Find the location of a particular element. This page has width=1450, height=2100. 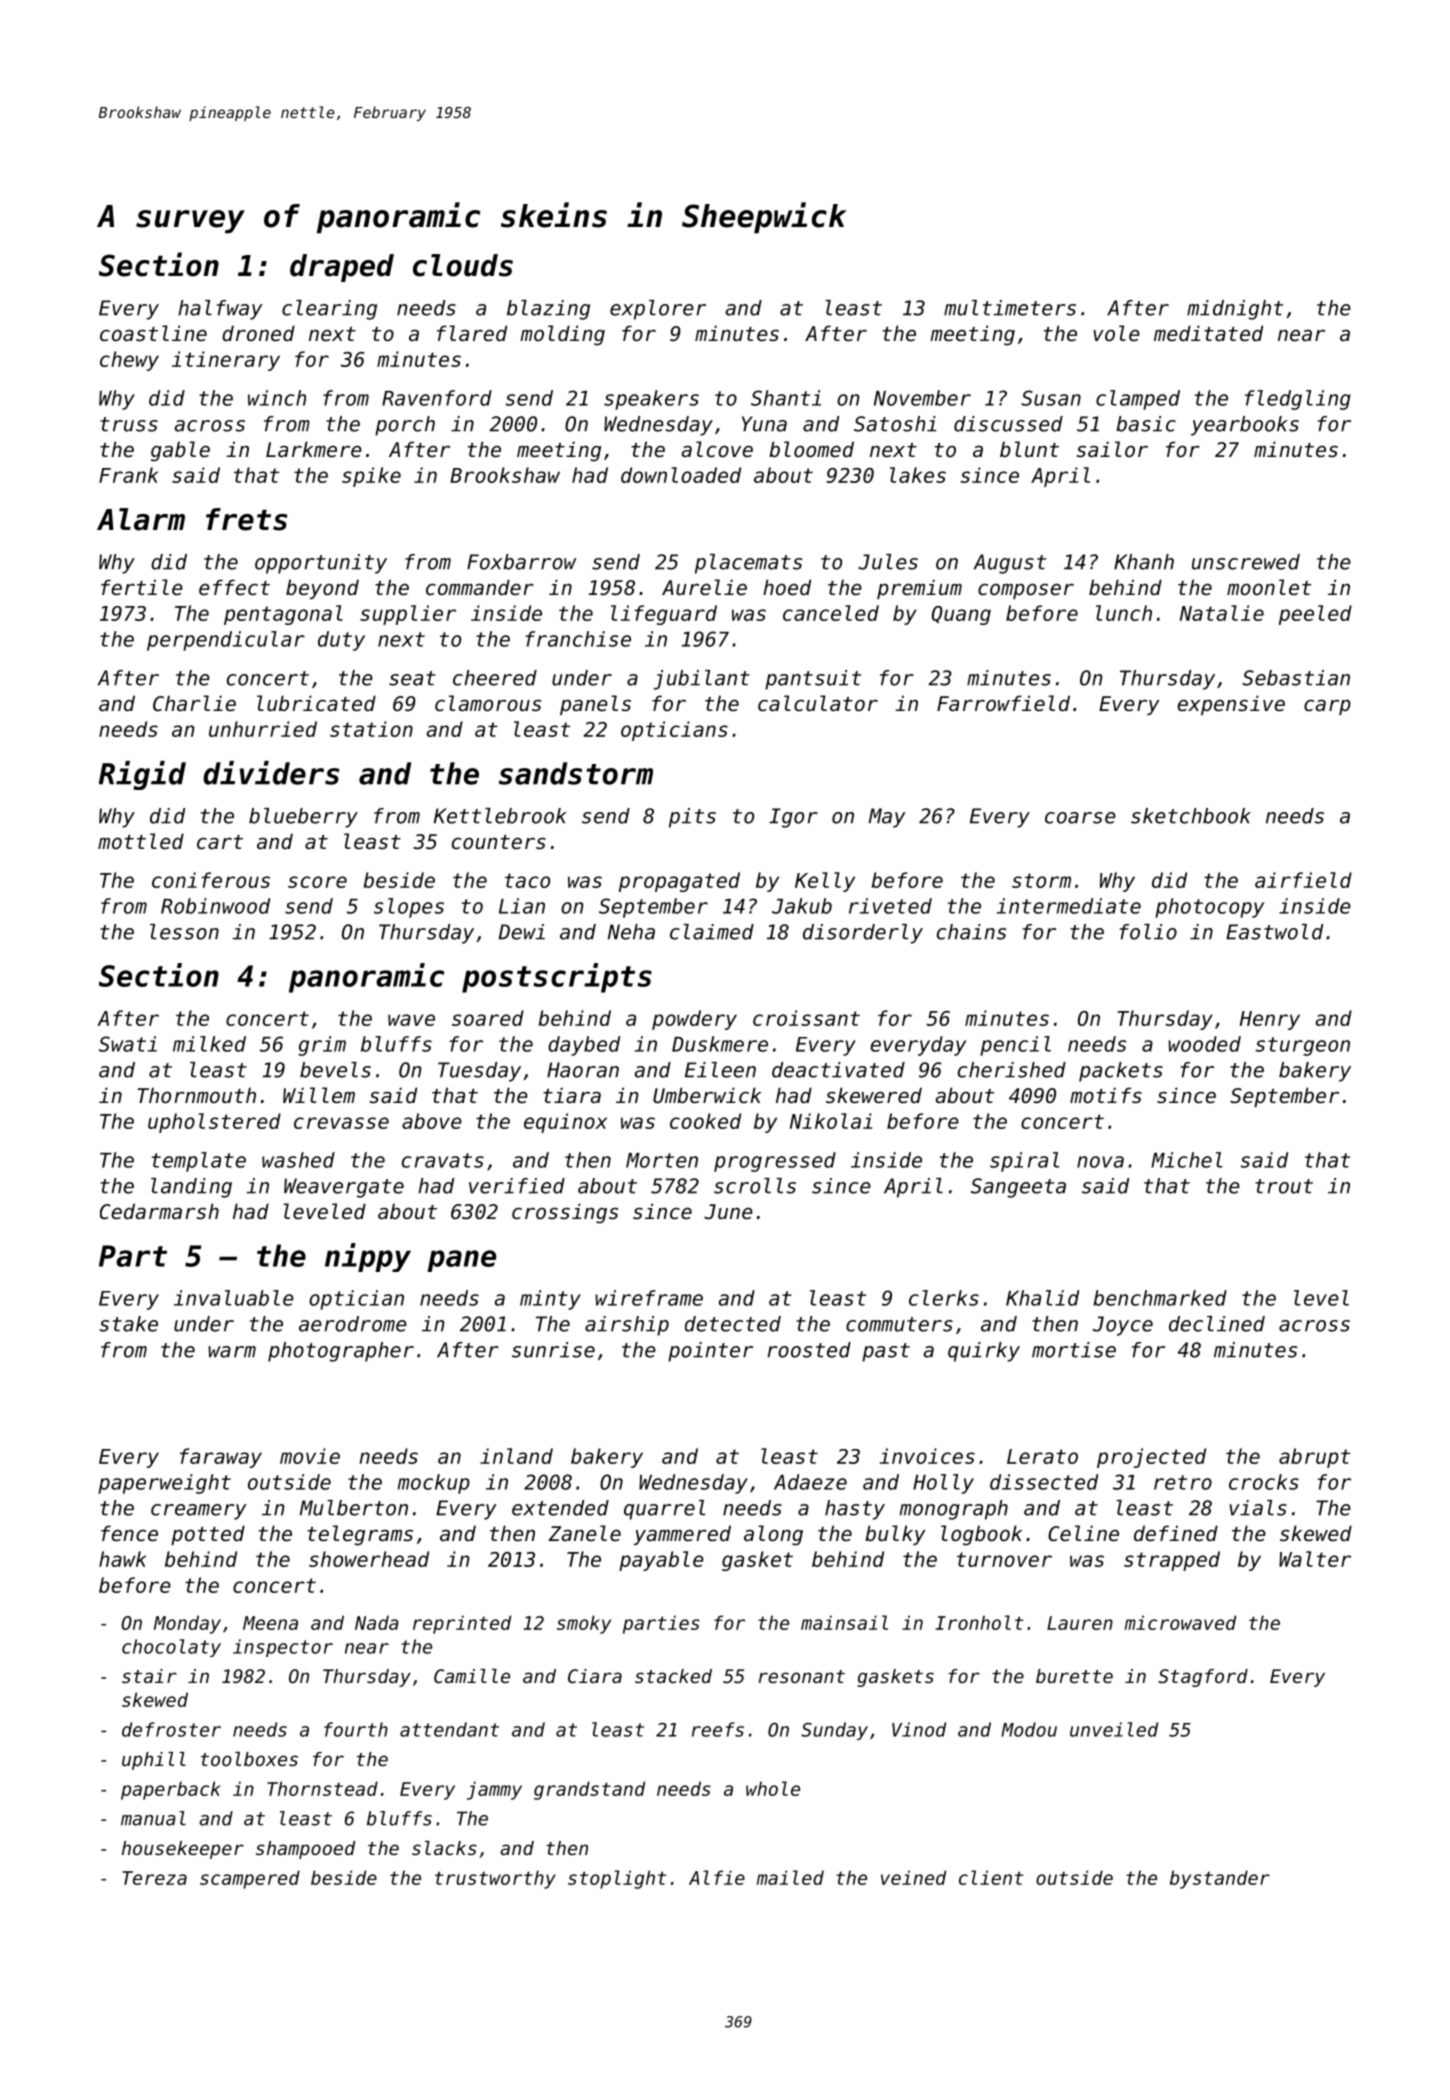

fourth is located at coordinates (356, 1729).
